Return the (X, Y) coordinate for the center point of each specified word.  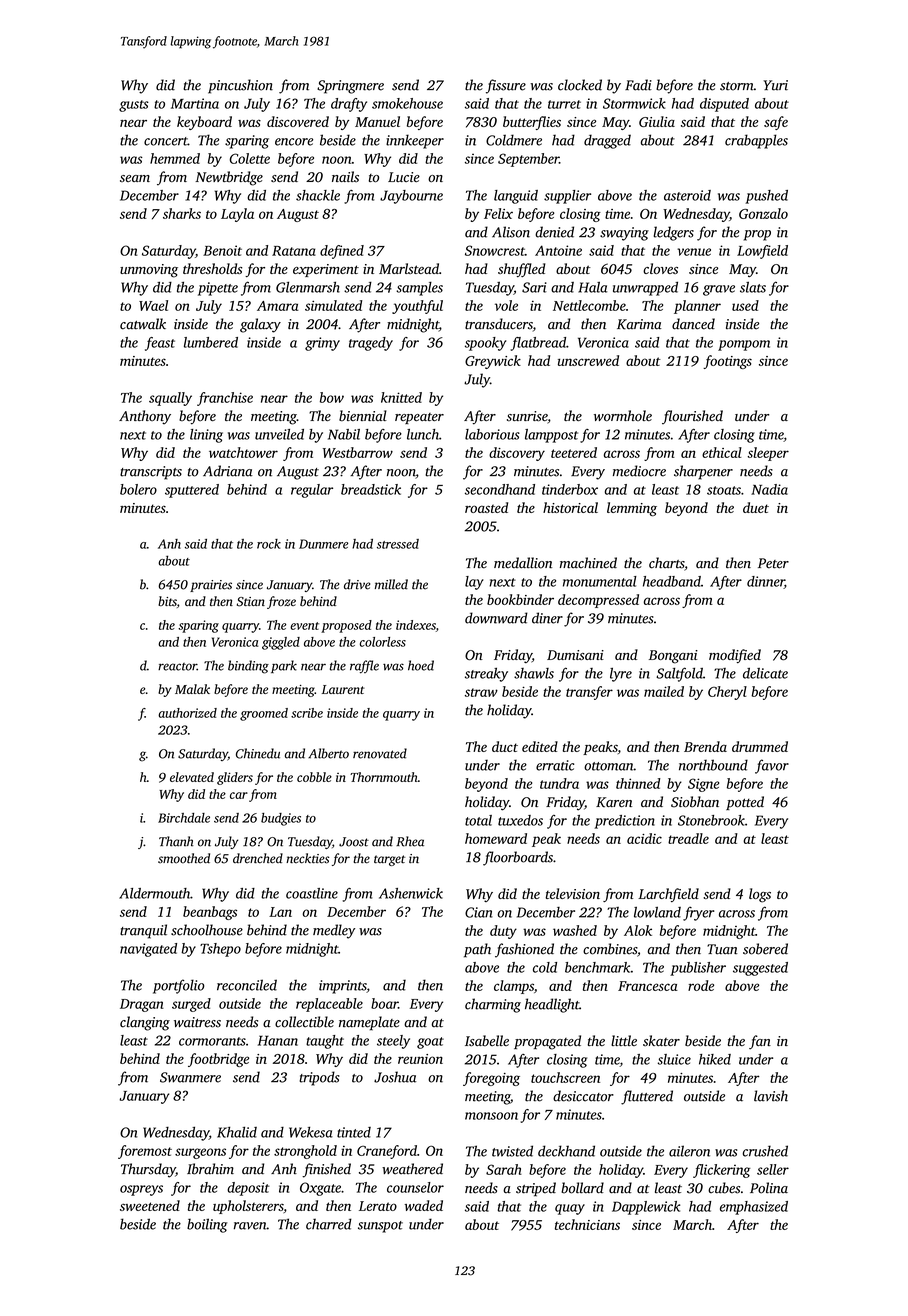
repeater (419, 418)
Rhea (410, 841)
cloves (660, 268)
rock (269, 544)
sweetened (150, 1205)
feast (160, 344)
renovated (380, 753)
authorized (187, 713)
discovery (517, 454)
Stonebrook (711, 820)
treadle (688, 838)
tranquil (143, 931)
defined (342, 252)
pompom (744, 345)
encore (294, 142)
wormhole (623, 416)
